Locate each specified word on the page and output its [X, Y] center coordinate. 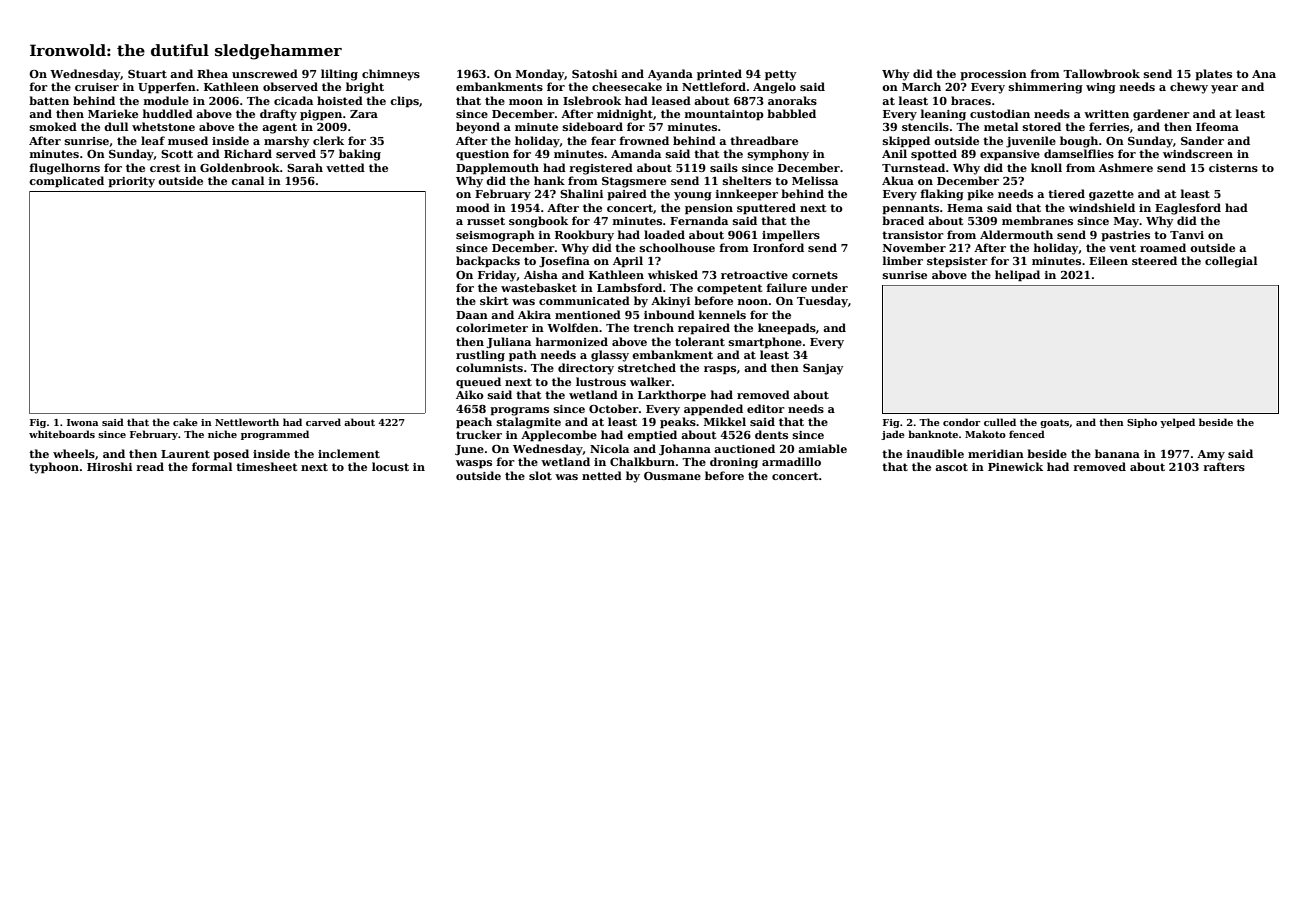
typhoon [54, 468]
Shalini [581, 193]
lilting [339, 75]
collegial [1231, 262]
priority [131, 182]
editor [766, 408]
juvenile [1031, 142]
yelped [1177, 423]
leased [671, 100]
